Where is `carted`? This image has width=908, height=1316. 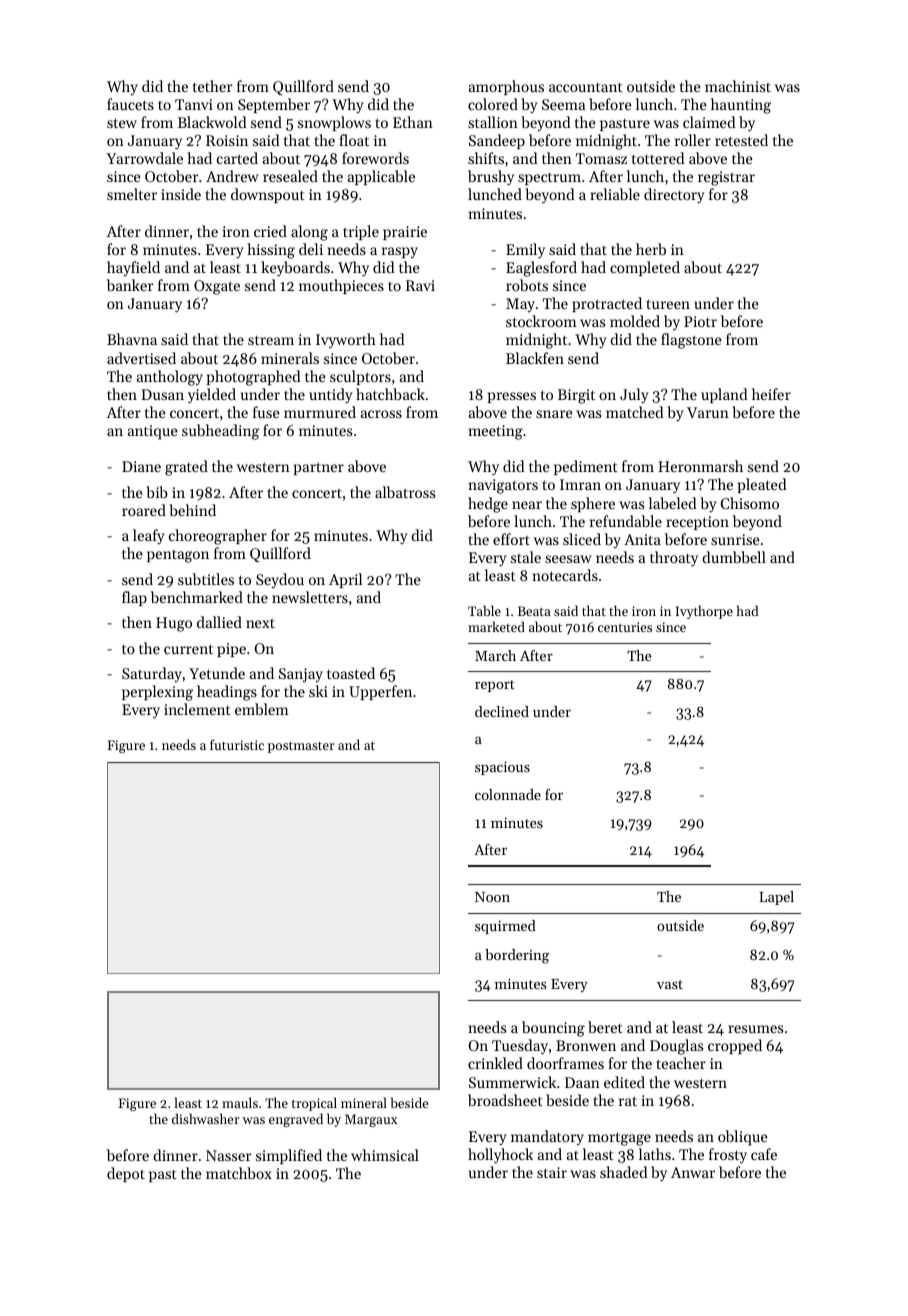
carted is located at coordinates (237, 158).
